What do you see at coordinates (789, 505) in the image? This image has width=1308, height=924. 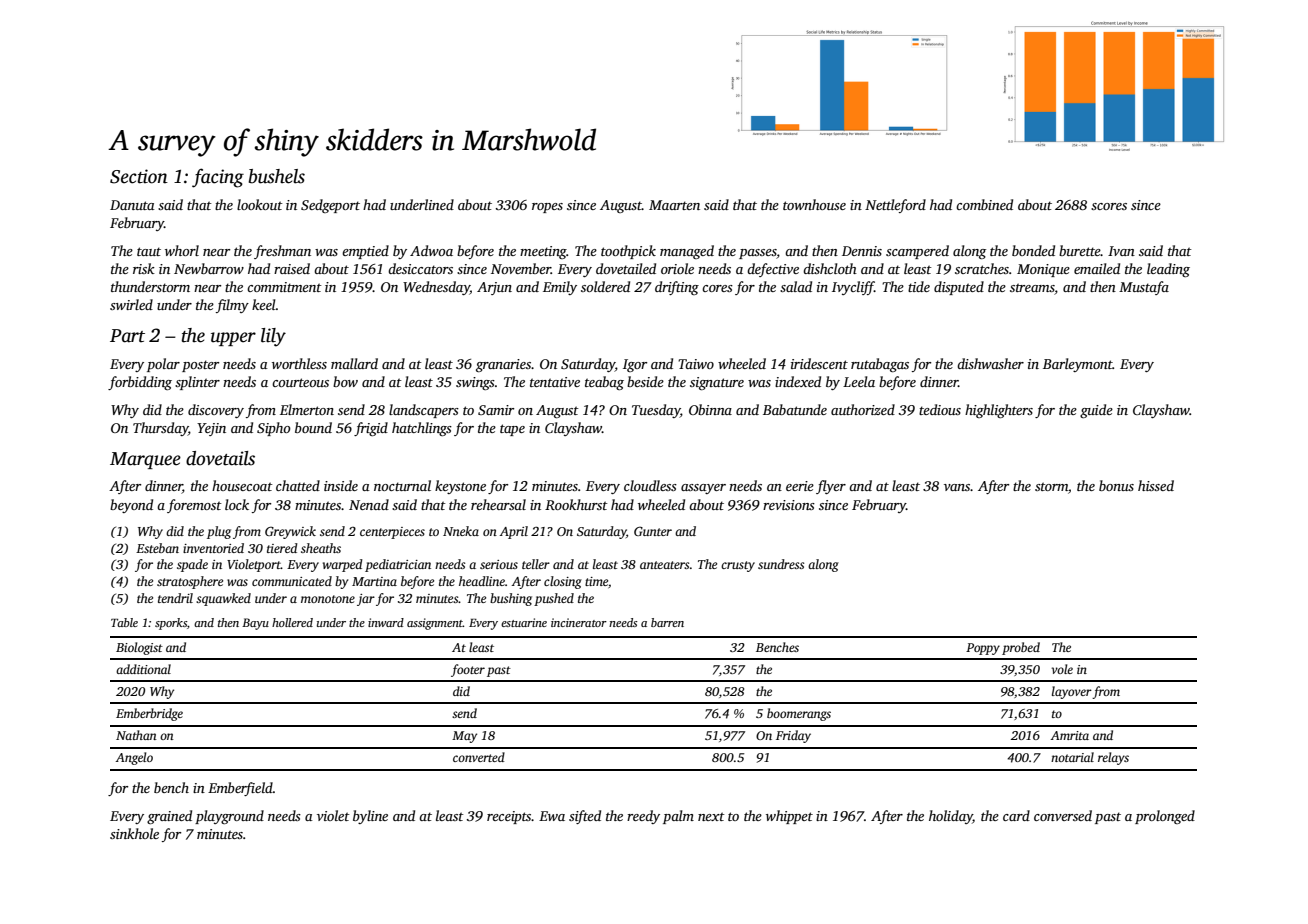 I see `revisions` at bounding box center [789, 505].
